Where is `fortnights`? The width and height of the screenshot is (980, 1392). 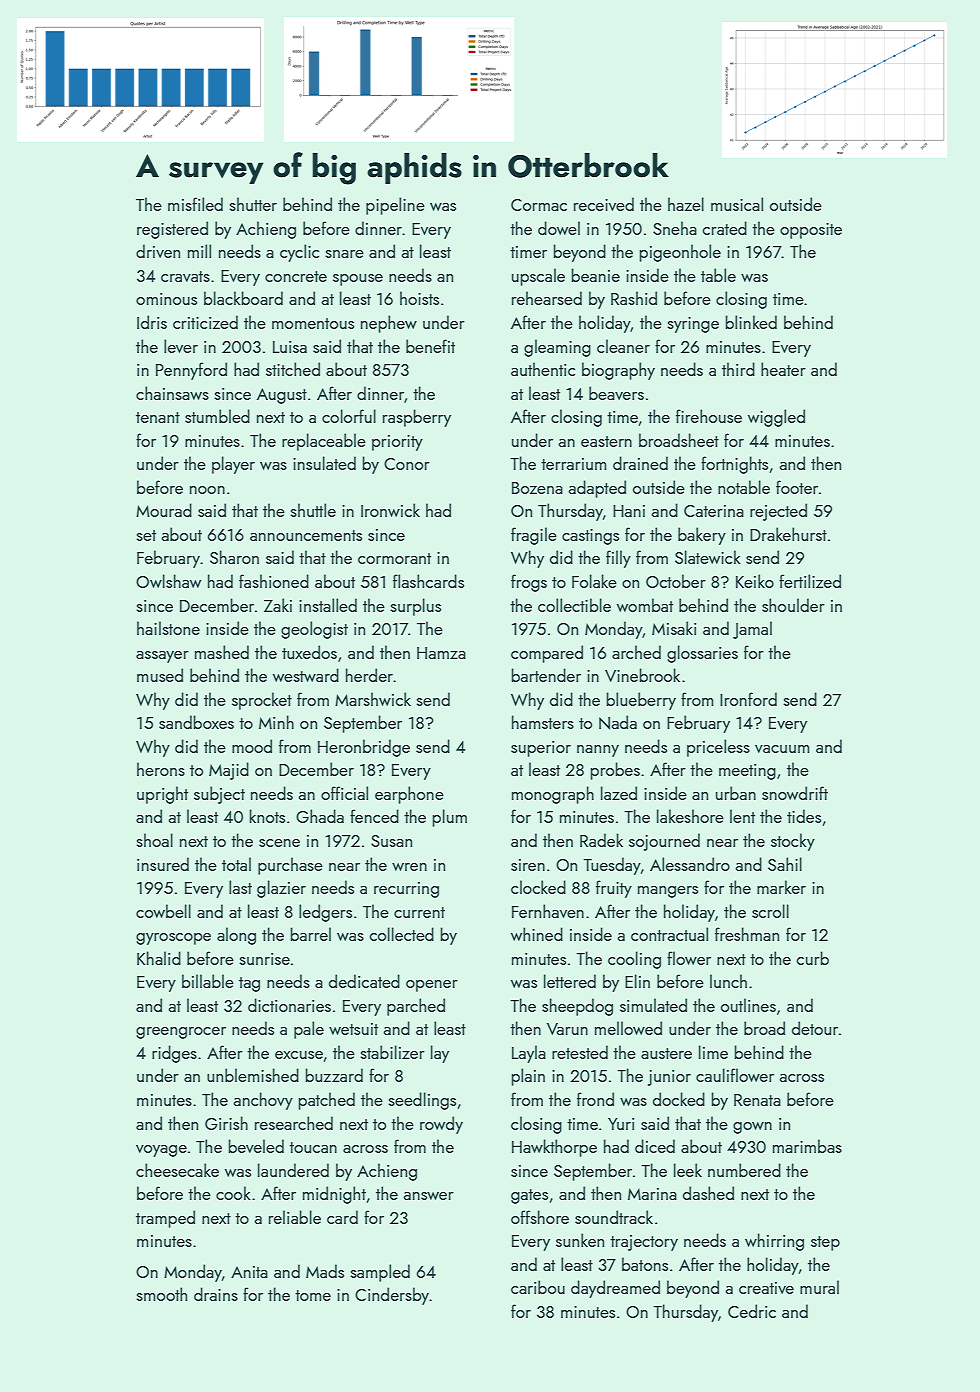 fortnights is located at coordinates (734, 465).
